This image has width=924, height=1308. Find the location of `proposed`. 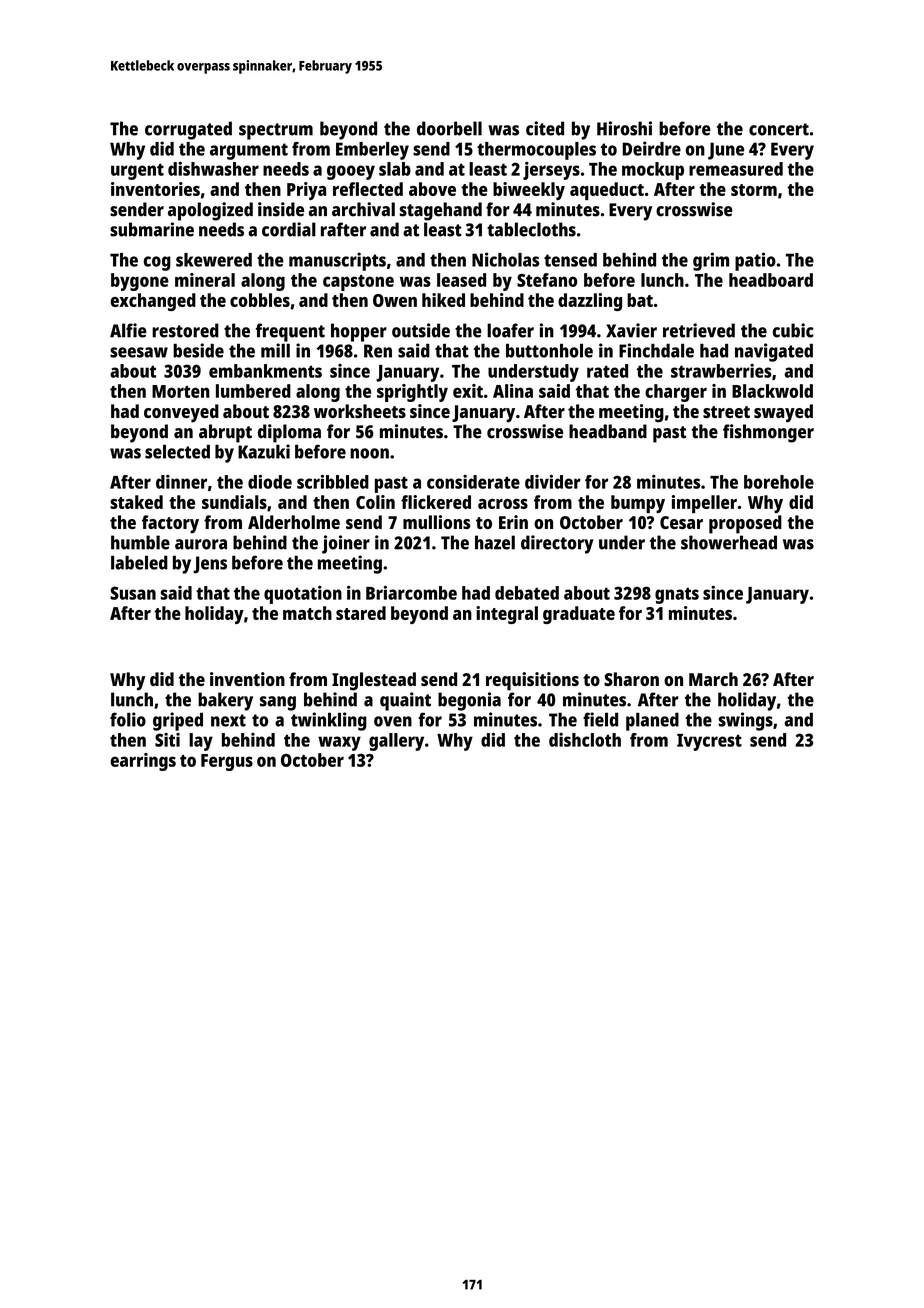

proposed is located at coordinates (745, 524).
